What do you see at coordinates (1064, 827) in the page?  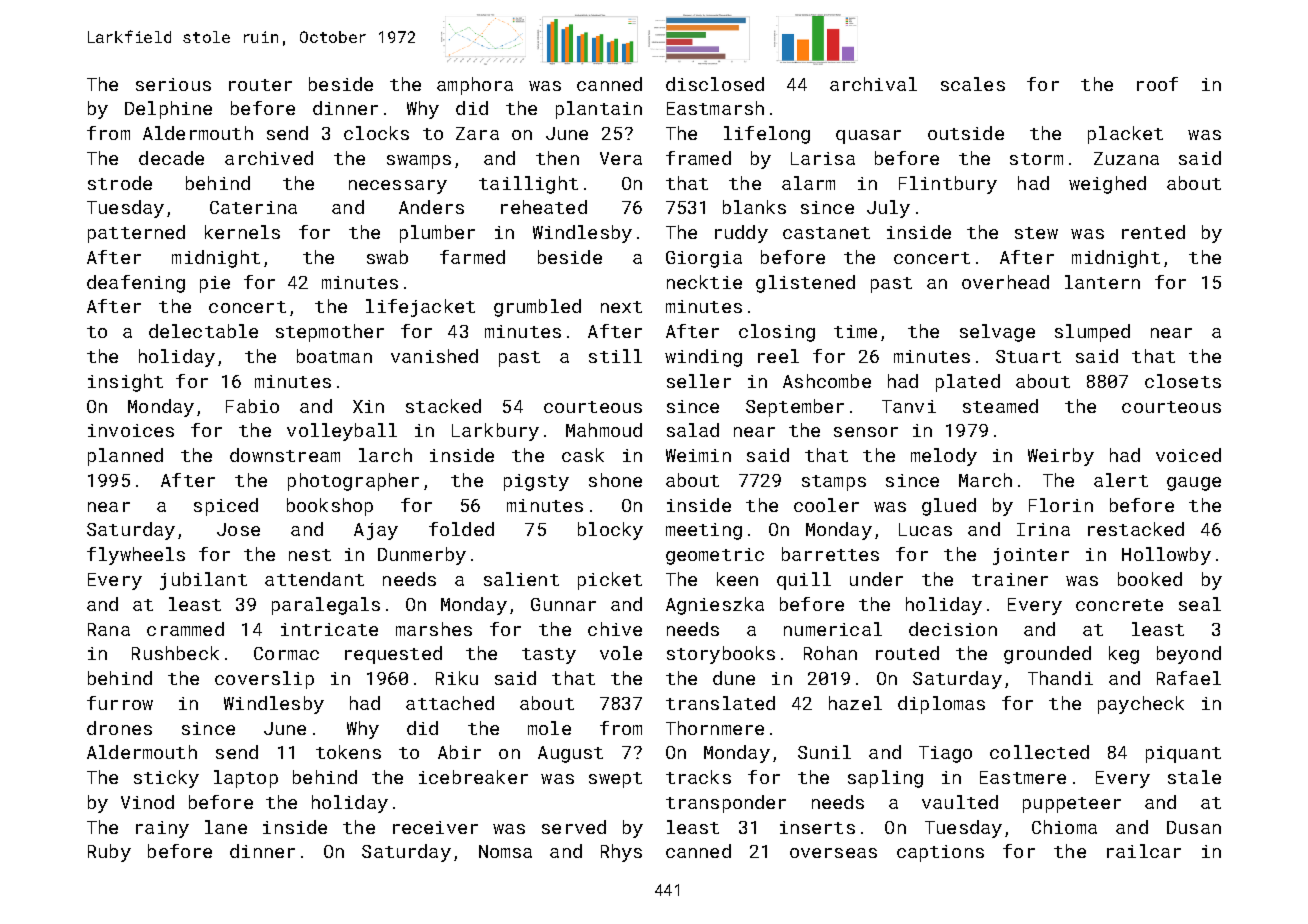 I see `Chioma` at bounding box center [1064, 827].
